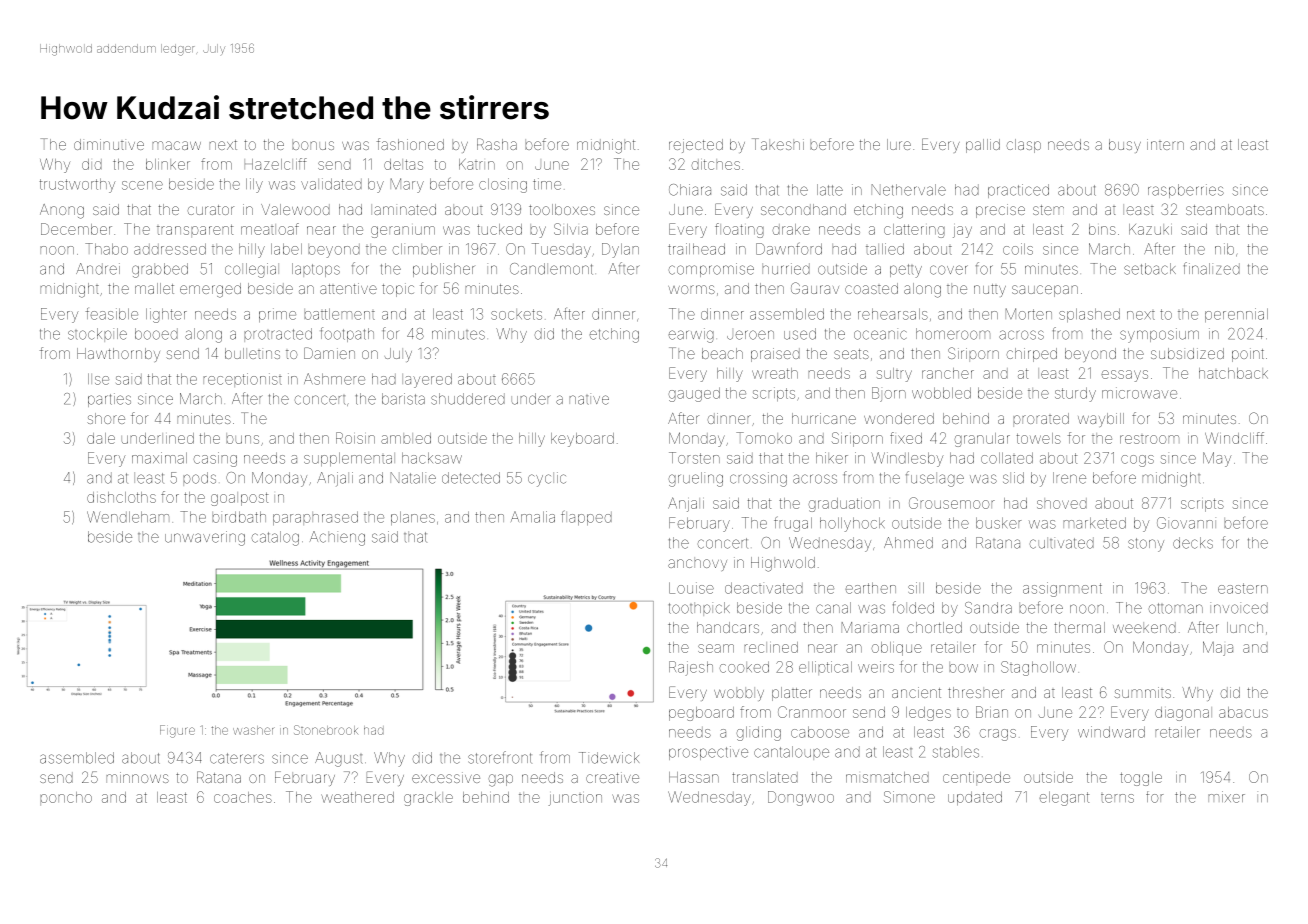 The image size is (1308, 924). Describe the element at coordinates (793, 524) in the page. I see `frugal` at that location.
